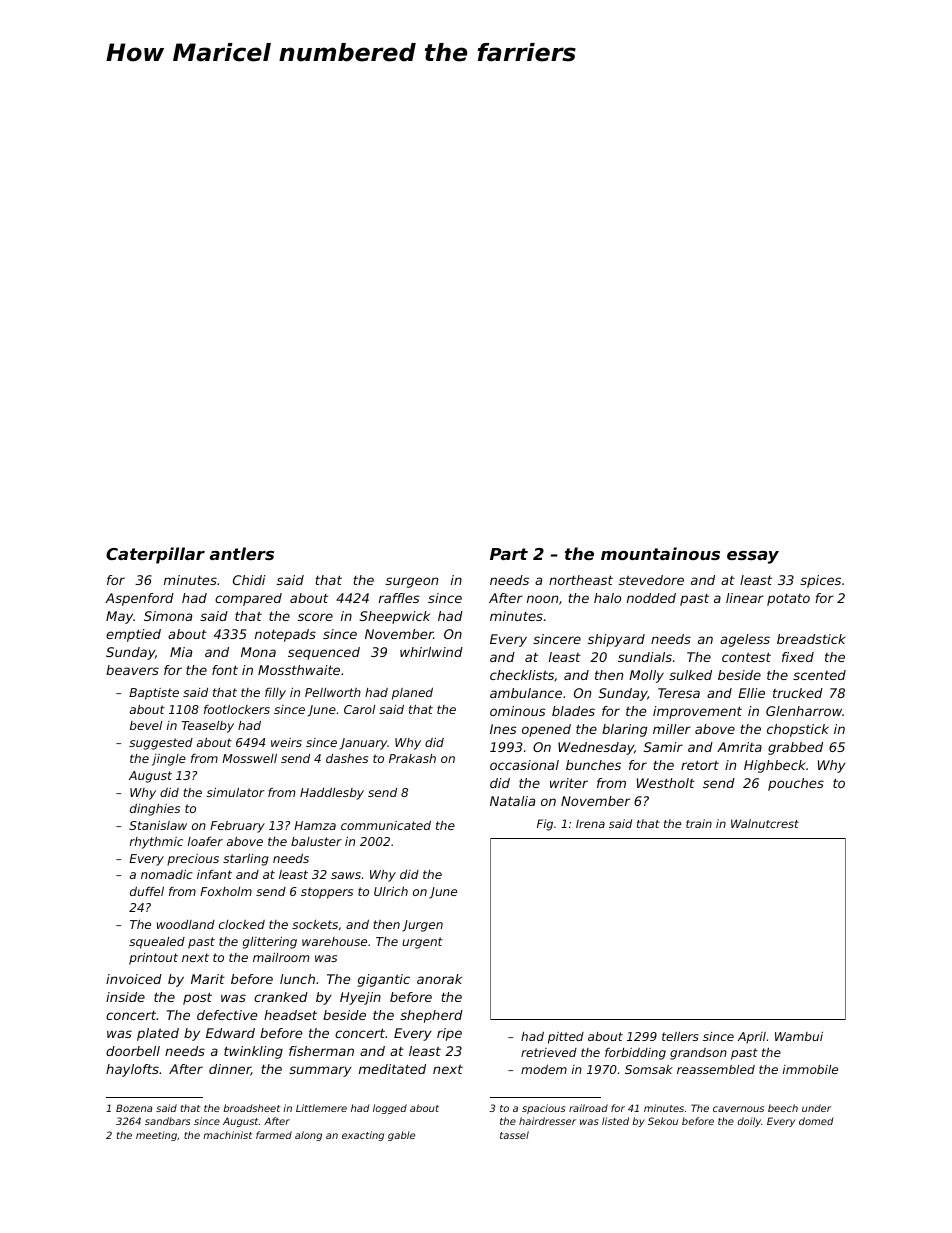  Describe the element at coordinates (765, 823) in the image. I see `Walnutcrest` at that location.
